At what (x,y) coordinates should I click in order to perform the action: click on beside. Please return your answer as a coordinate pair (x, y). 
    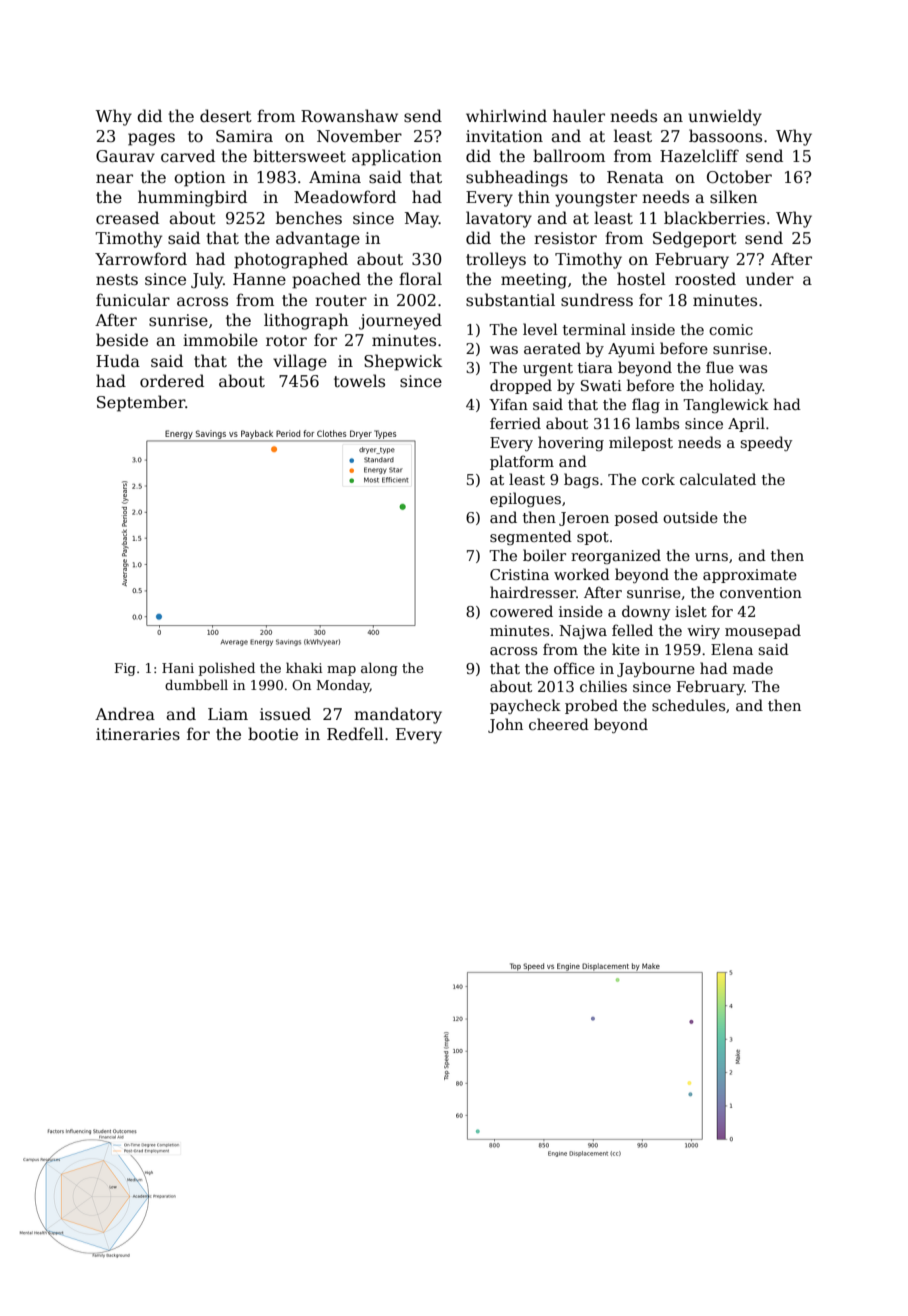
    Looking at the image, I should click on (122, 339).
